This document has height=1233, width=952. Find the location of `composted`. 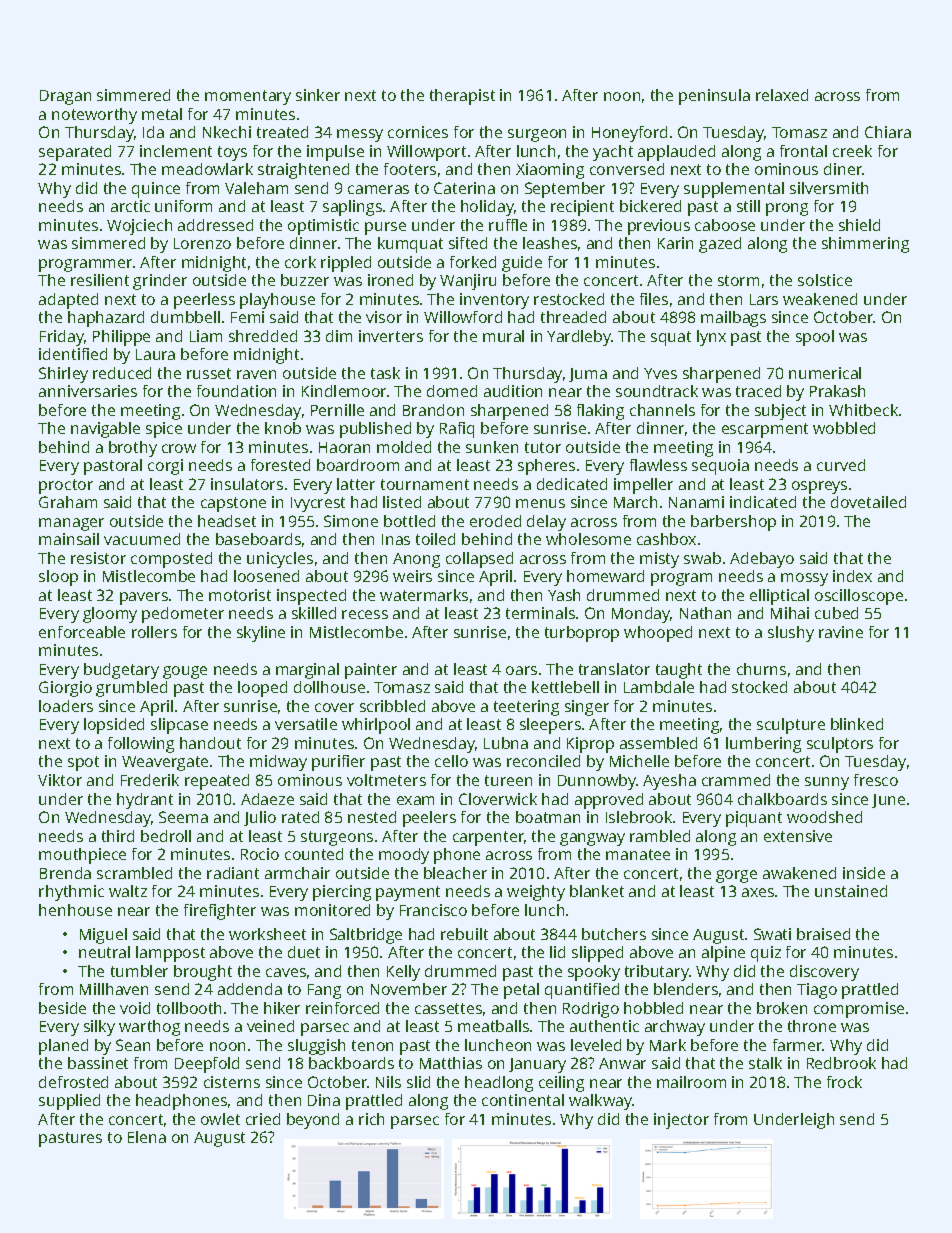

composted is located at coordinates (171, 560).
